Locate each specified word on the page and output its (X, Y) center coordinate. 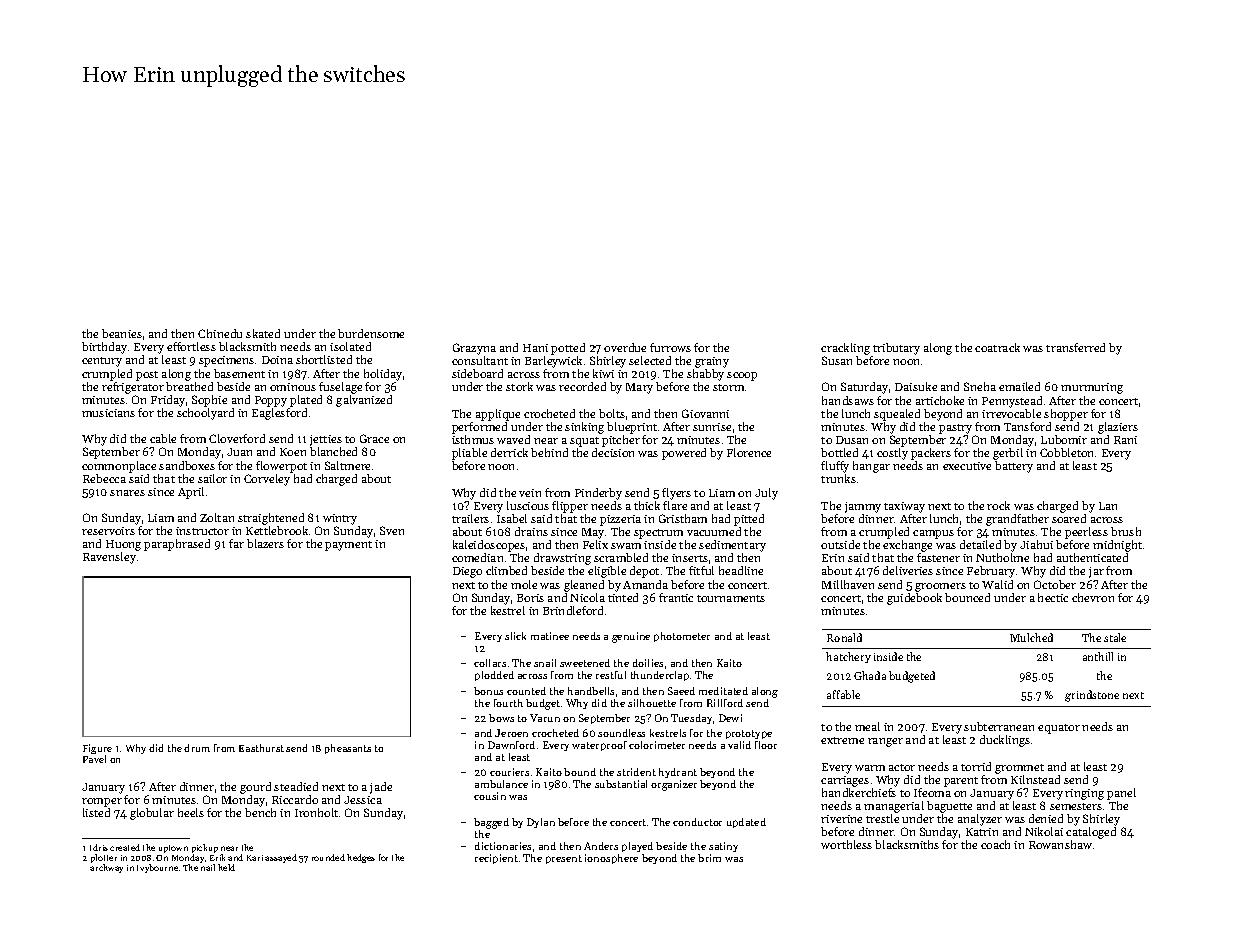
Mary (639, 388)
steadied (296, 786)
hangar (871, 467)
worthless (846, 844)
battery (1014, 467)
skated (263, 333)
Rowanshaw (1060, 844)
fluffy (835, 467)
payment (348, 546)
